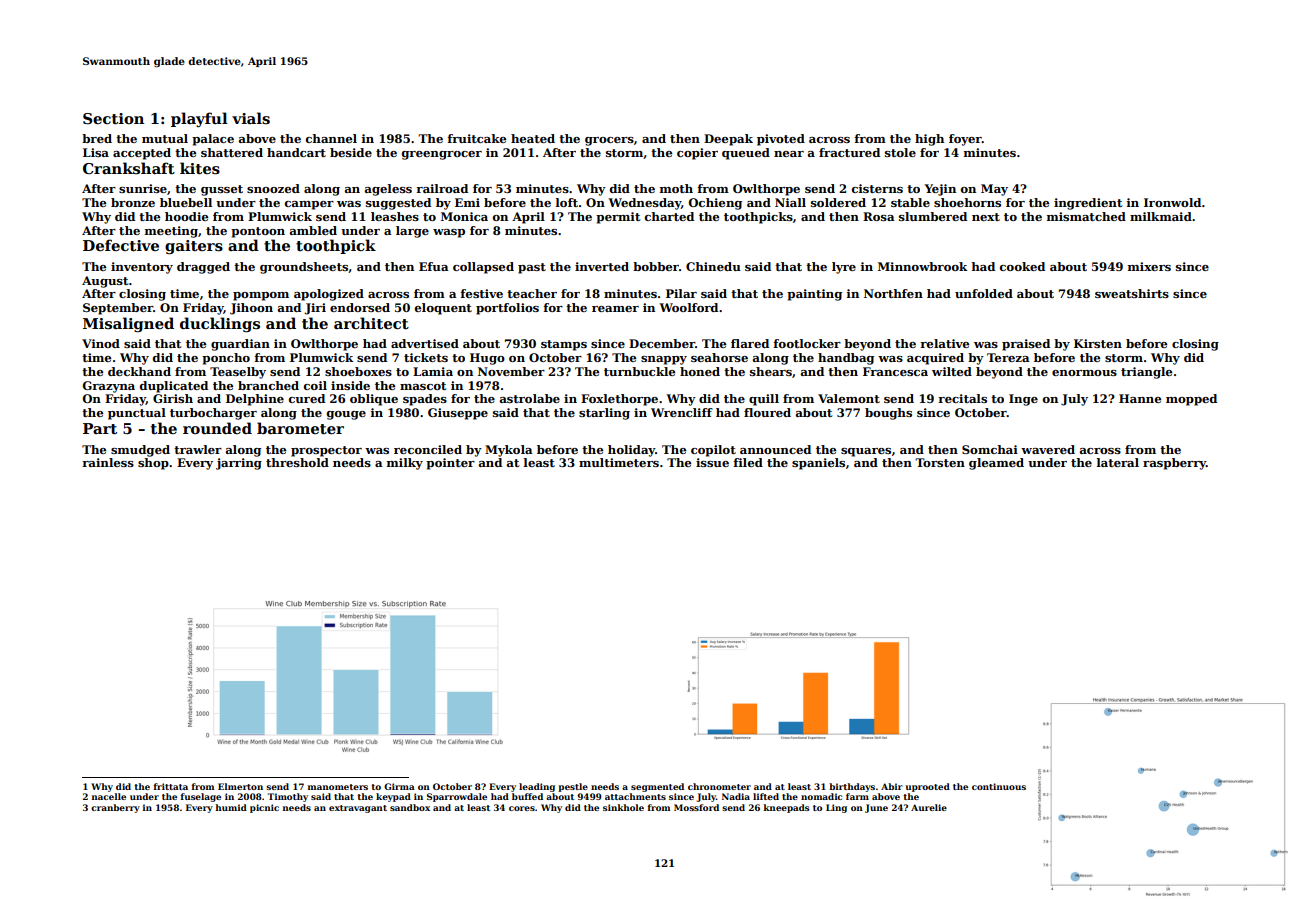  What do you see at coordinates (108, 462) in the page?
I see `rainless` at bounding box center [108, 462].
